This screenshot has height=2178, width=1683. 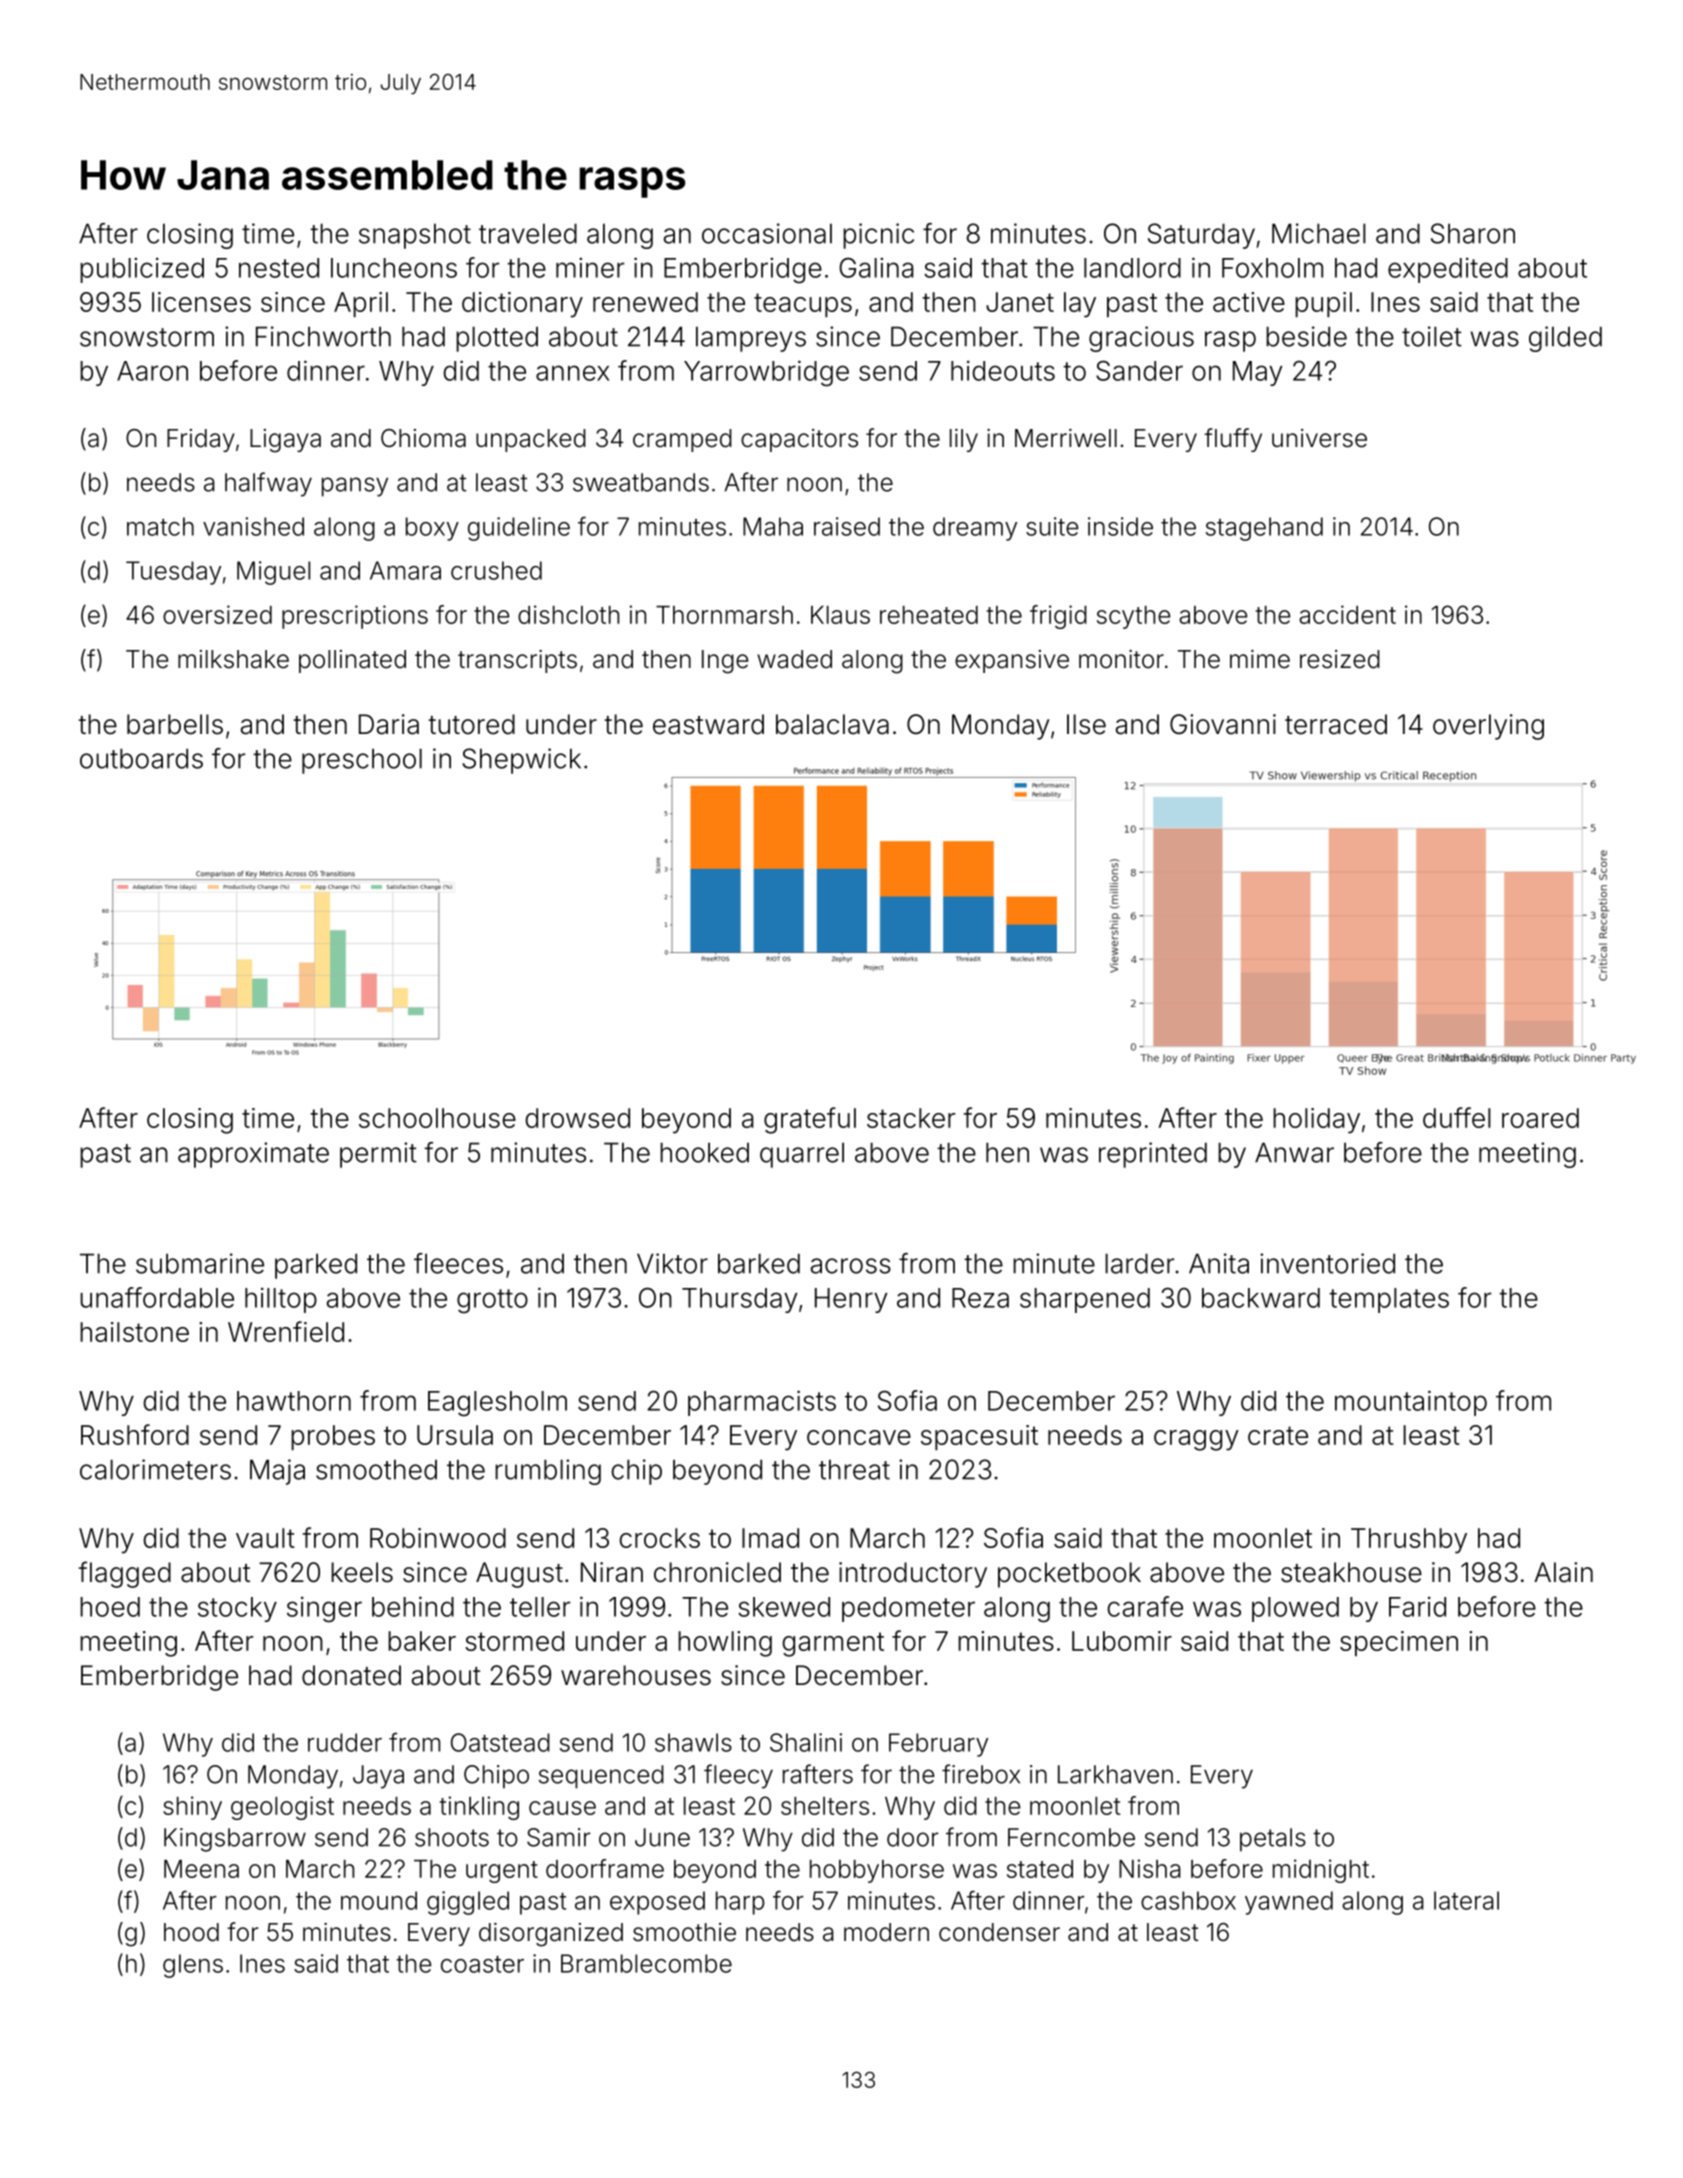 What do you see at coordinates (1488, 727) in the screenshot?
I see `overlying` at bounding box center [1488, 727].
